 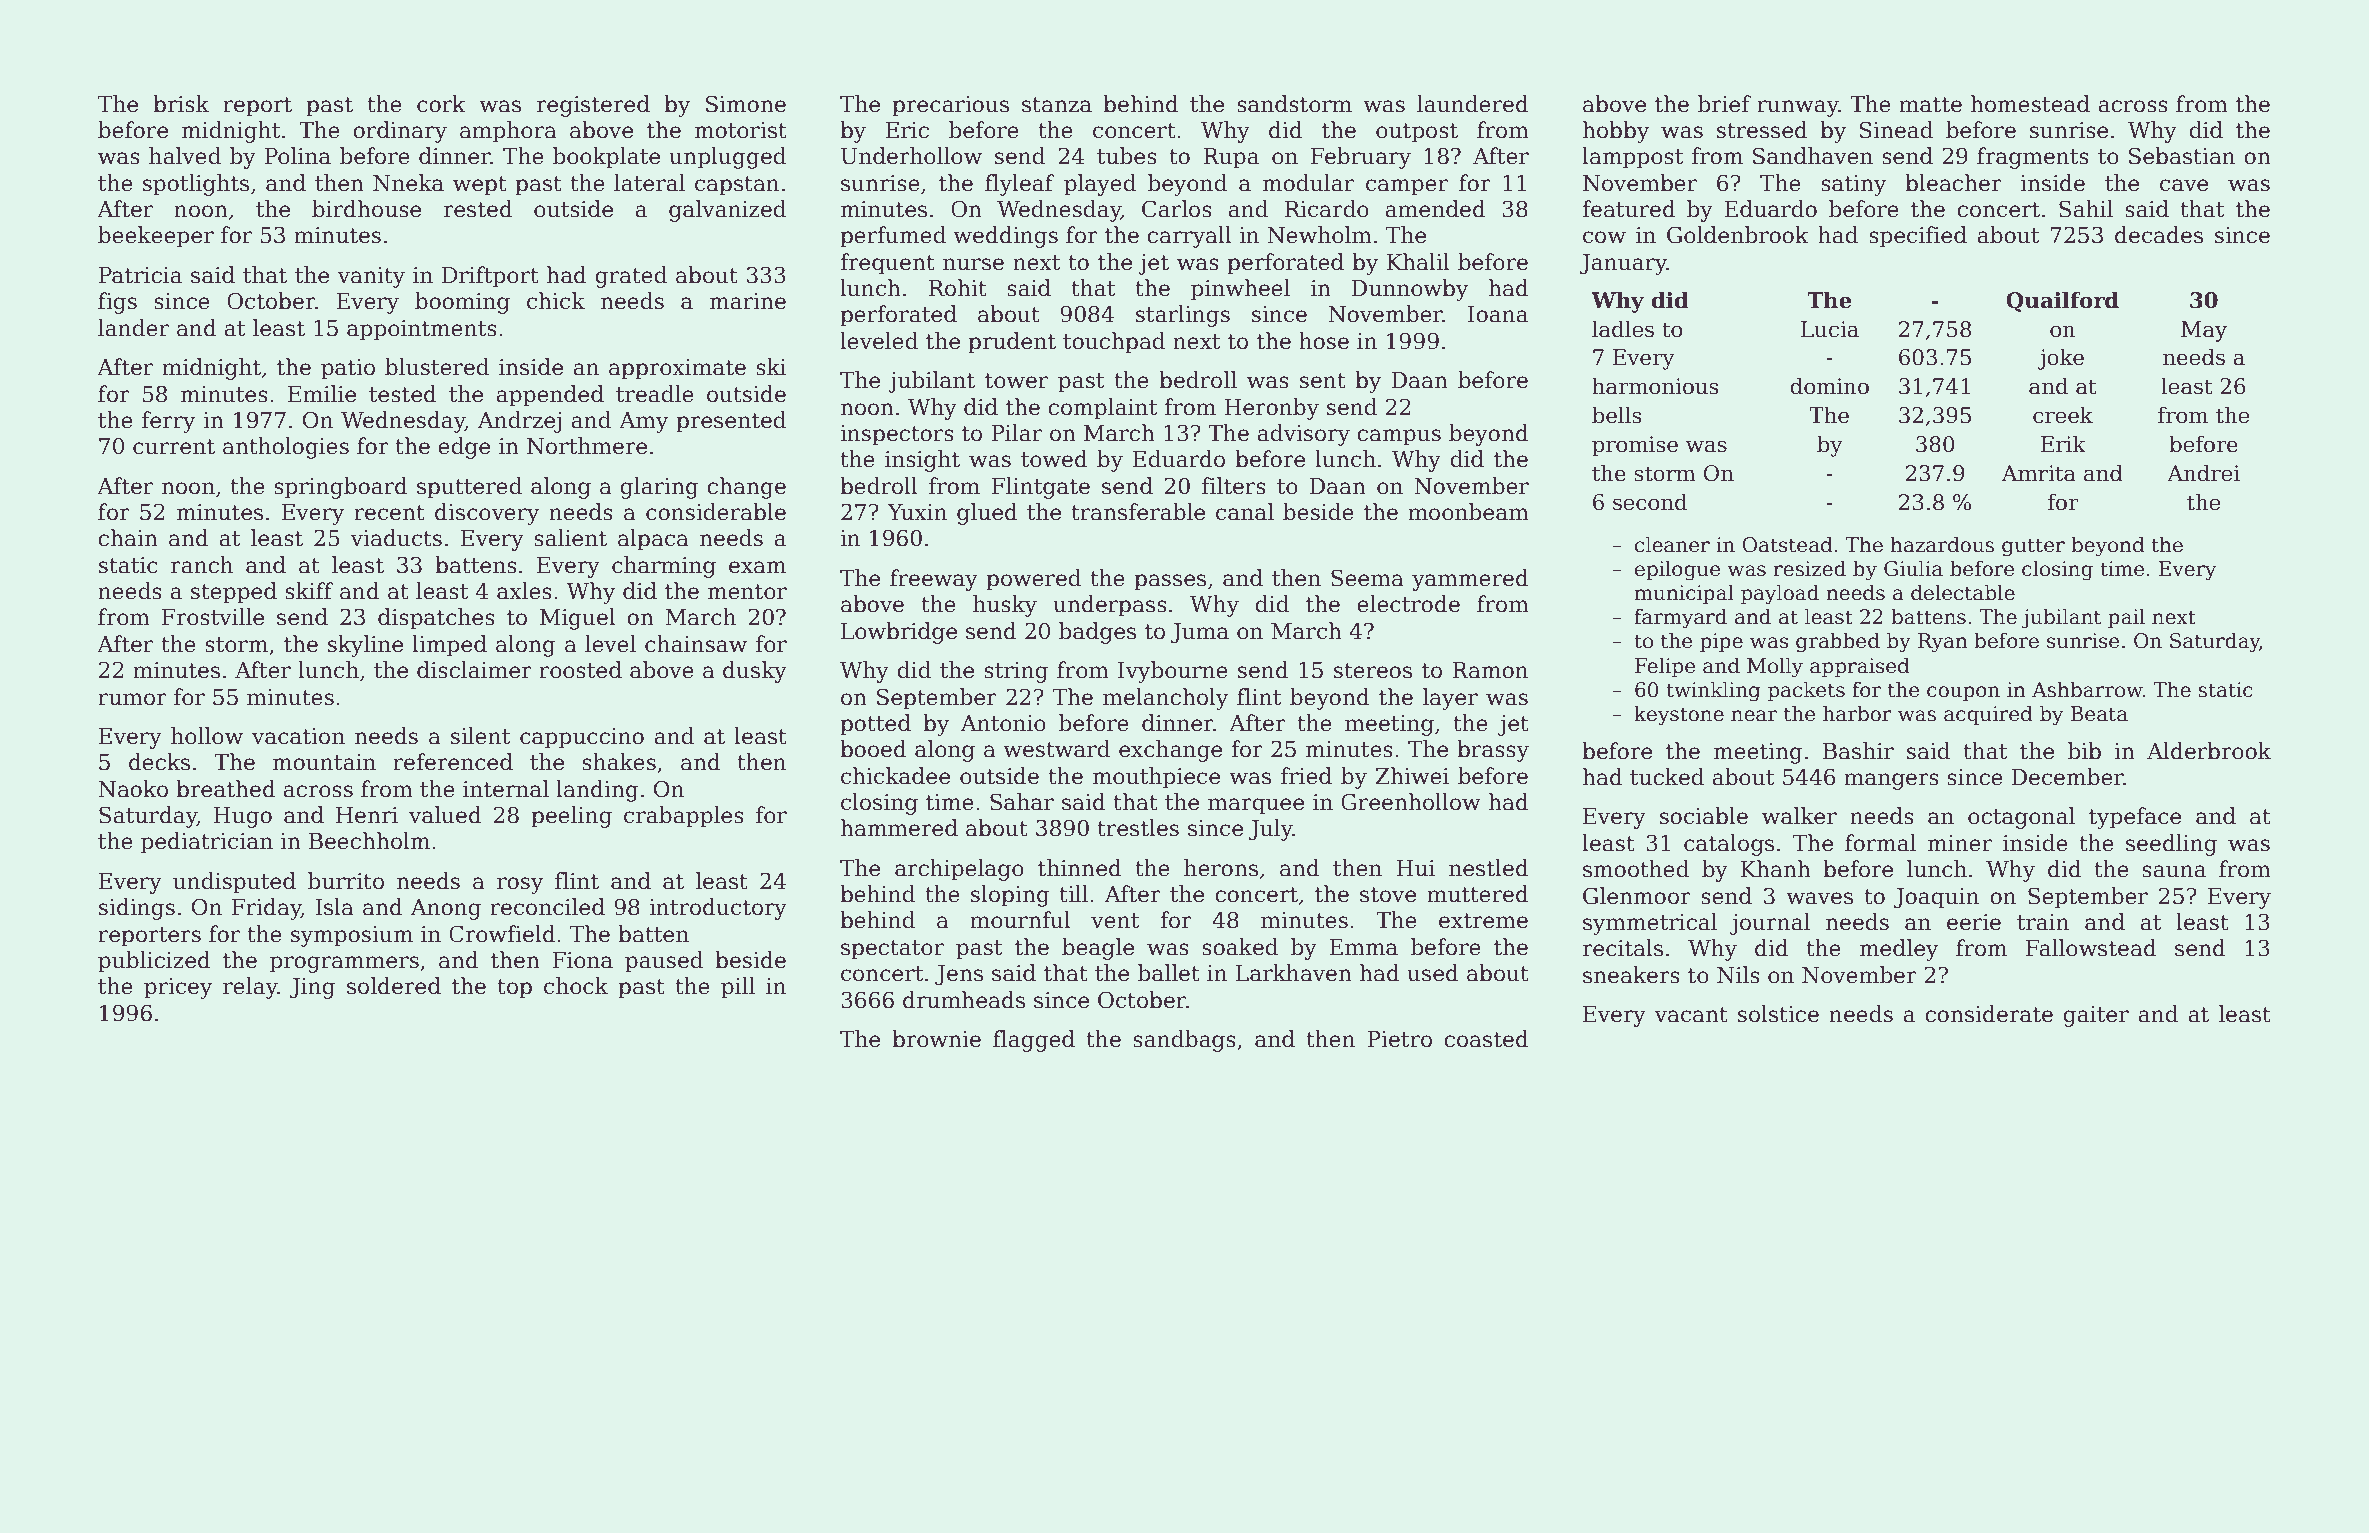 I want to click on featured, so click(x=1629, y=209).
